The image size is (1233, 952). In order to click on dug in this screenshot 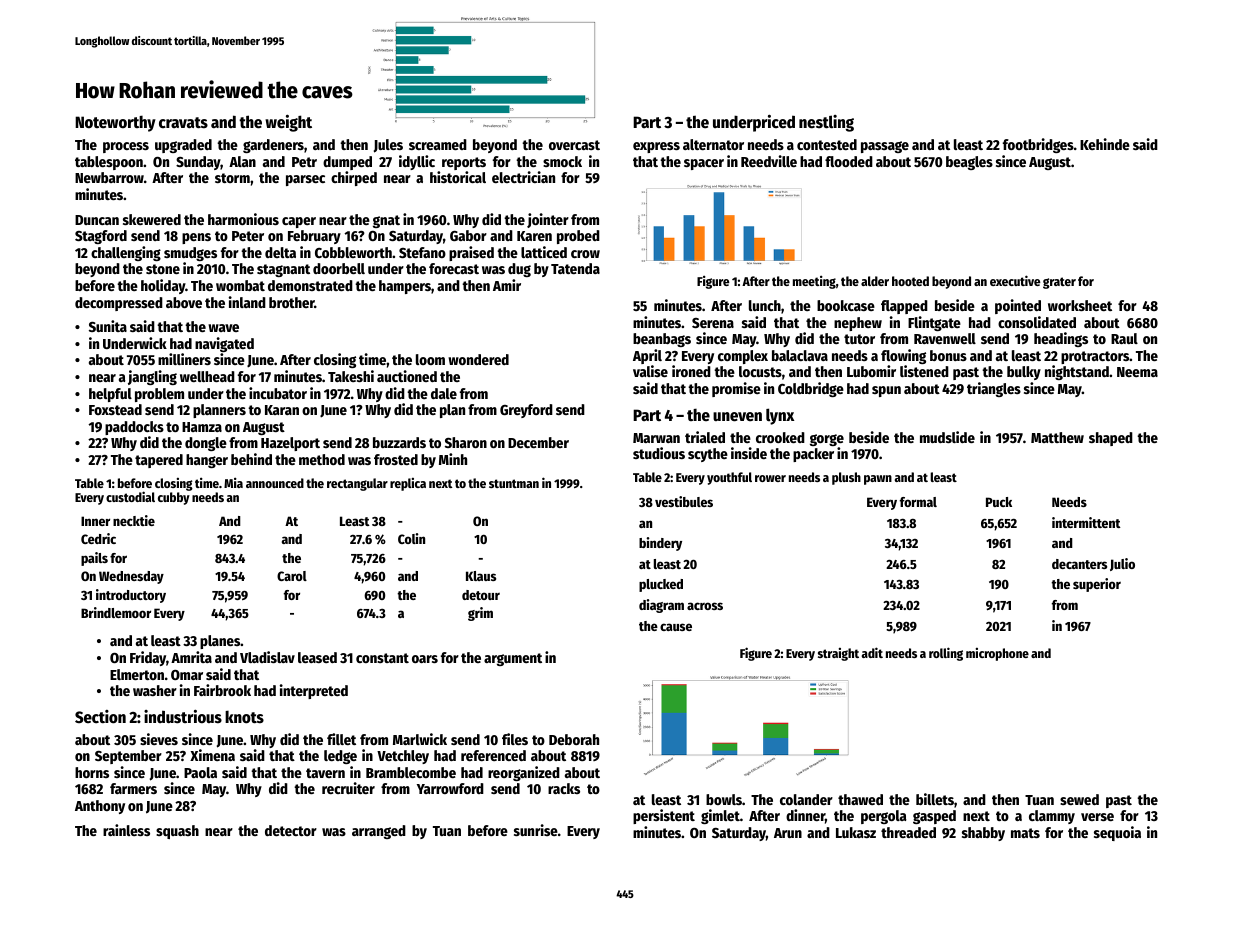, I will do `click(519, 270)`.
